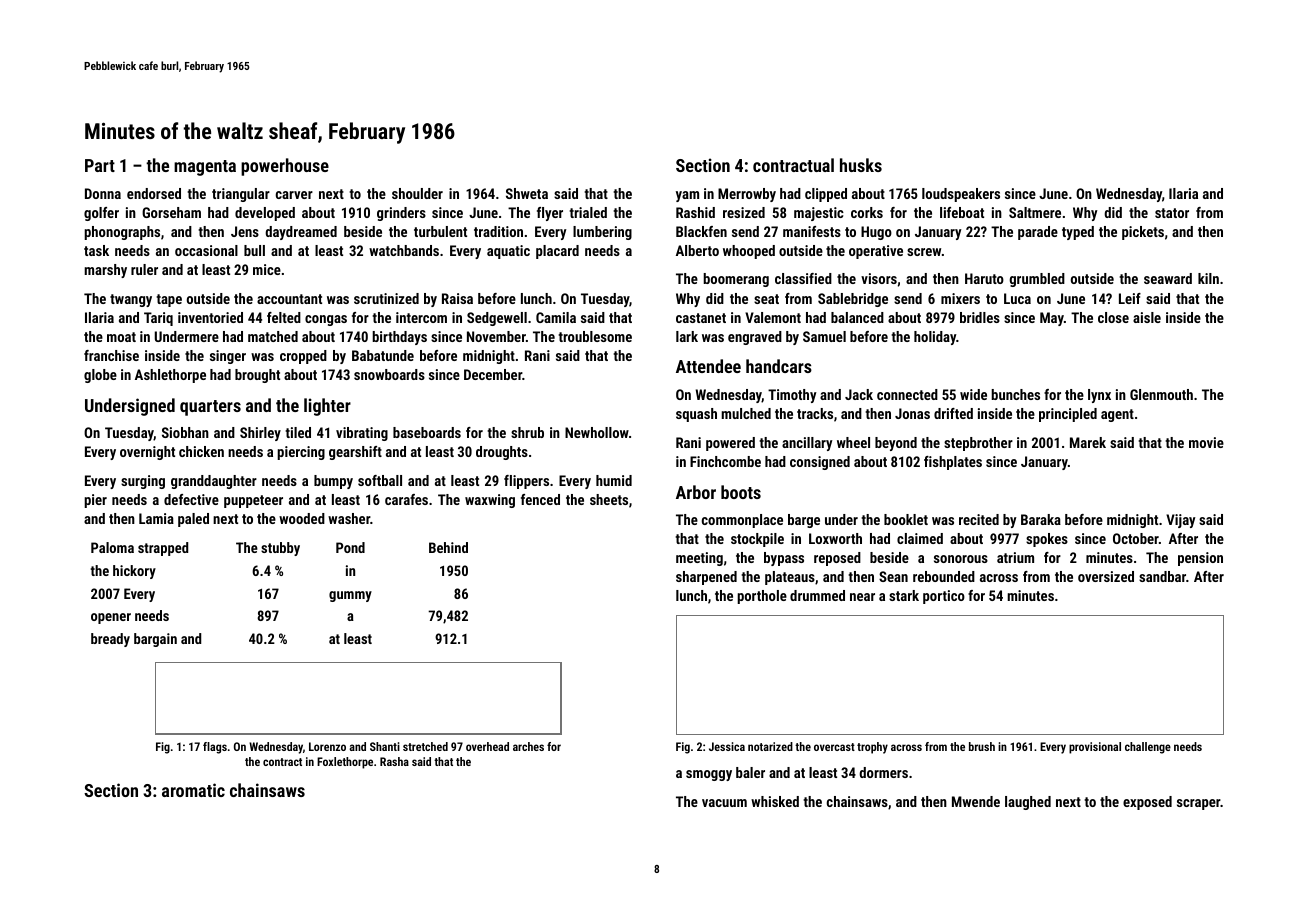 The width and height of the screenshot is (1308, 924). Describe the element at coordinates (727, 746) in the screenshot. I see `Jessica` at that location.
